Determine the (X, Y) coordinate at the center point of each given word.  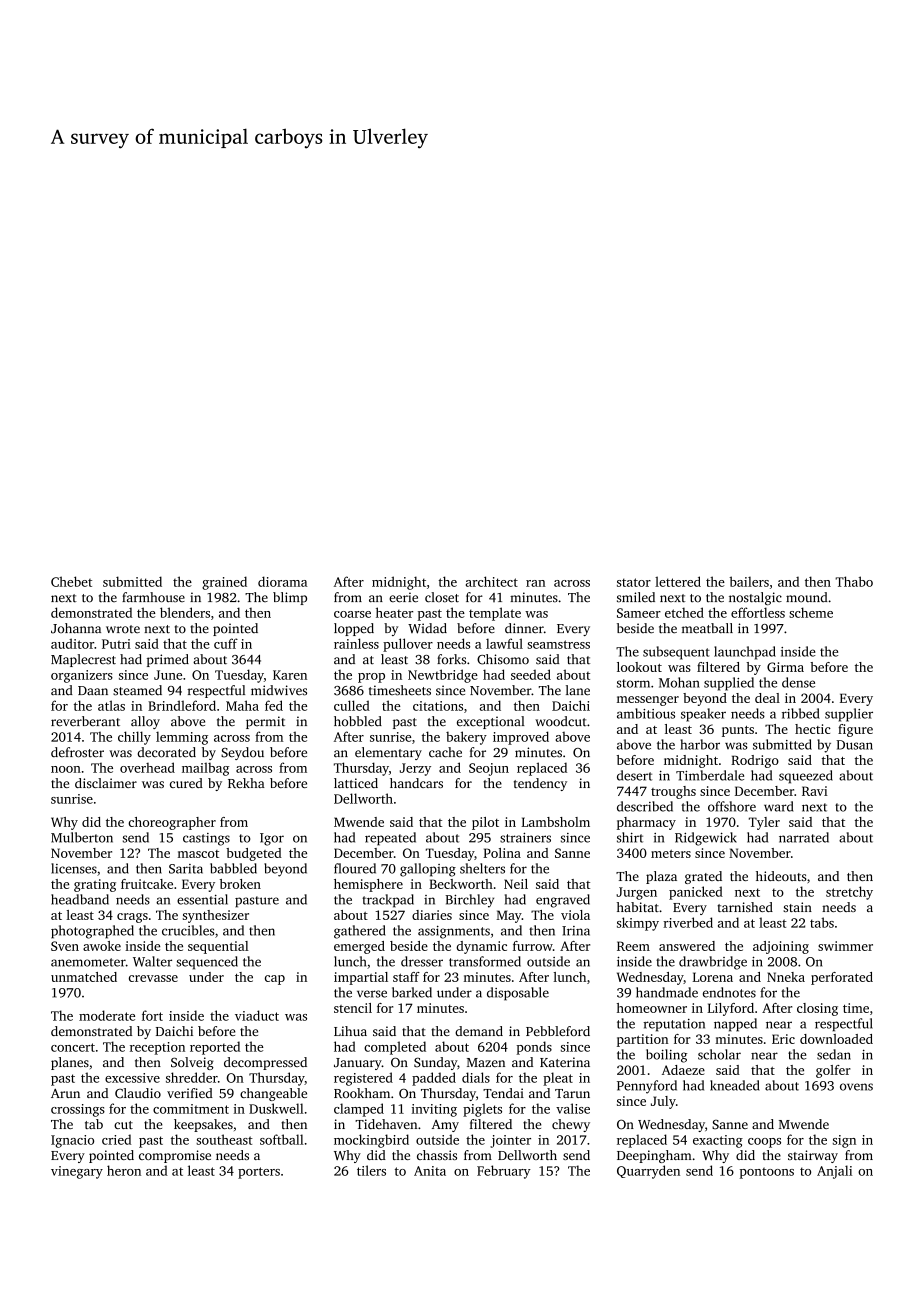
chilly (134, 738)
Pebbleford (558, 1031)
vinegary (77, 1172)
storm (633, 683)
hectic (813, 729)
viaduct (257, 1015)
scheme (811, 612)
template (495, 614)
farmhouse (153, 597)
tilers (371, 1170)
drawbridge (713, 963)
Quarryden (648, 1172)
